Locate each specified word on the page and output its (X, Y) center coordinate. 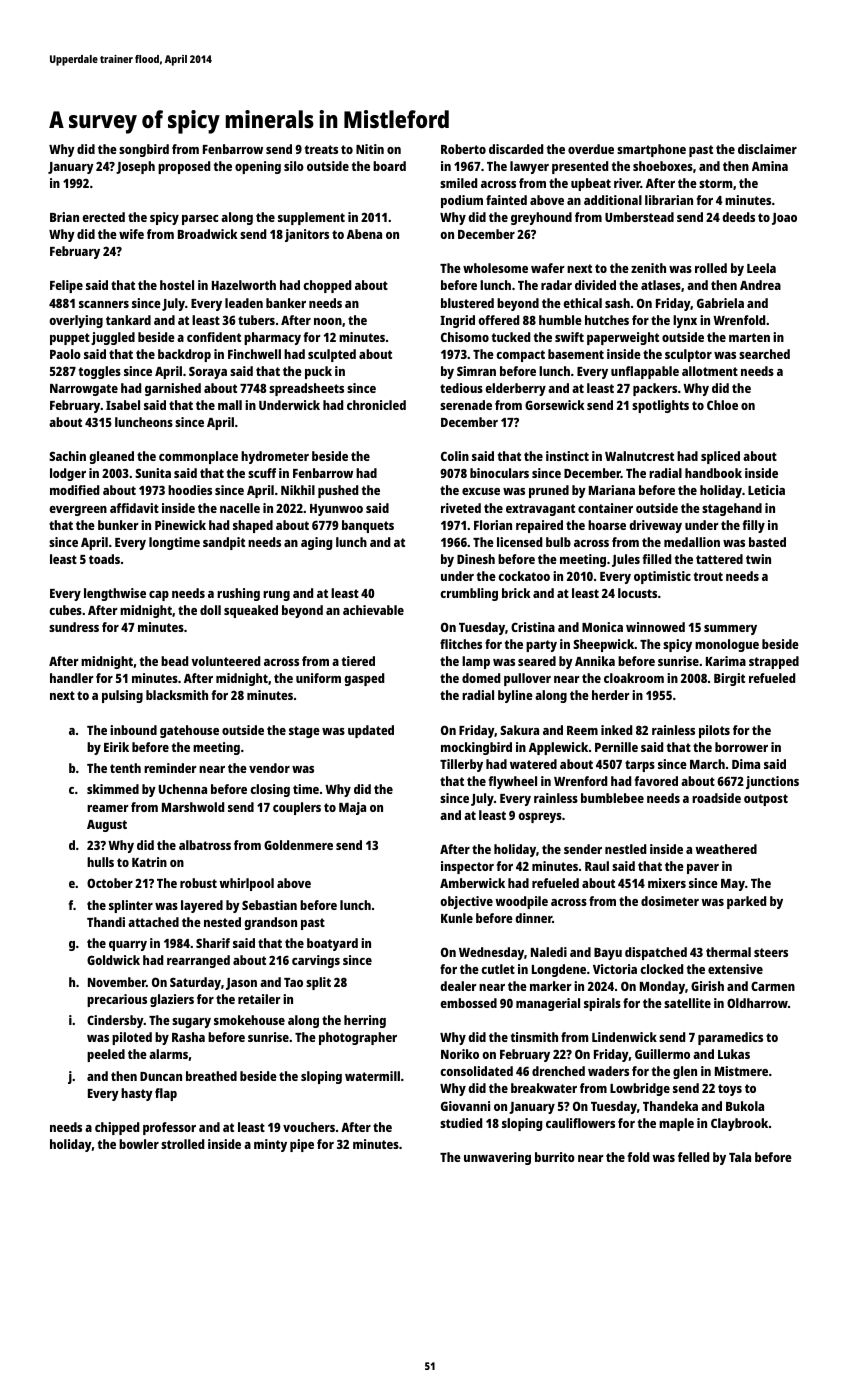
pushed (338, 491)
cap (159, 596)
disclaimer (767, 149)
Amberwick (472, 883)
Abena (364, 234)
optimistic (662, 577)
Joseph (135, 167)
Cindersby (115, 1021)
